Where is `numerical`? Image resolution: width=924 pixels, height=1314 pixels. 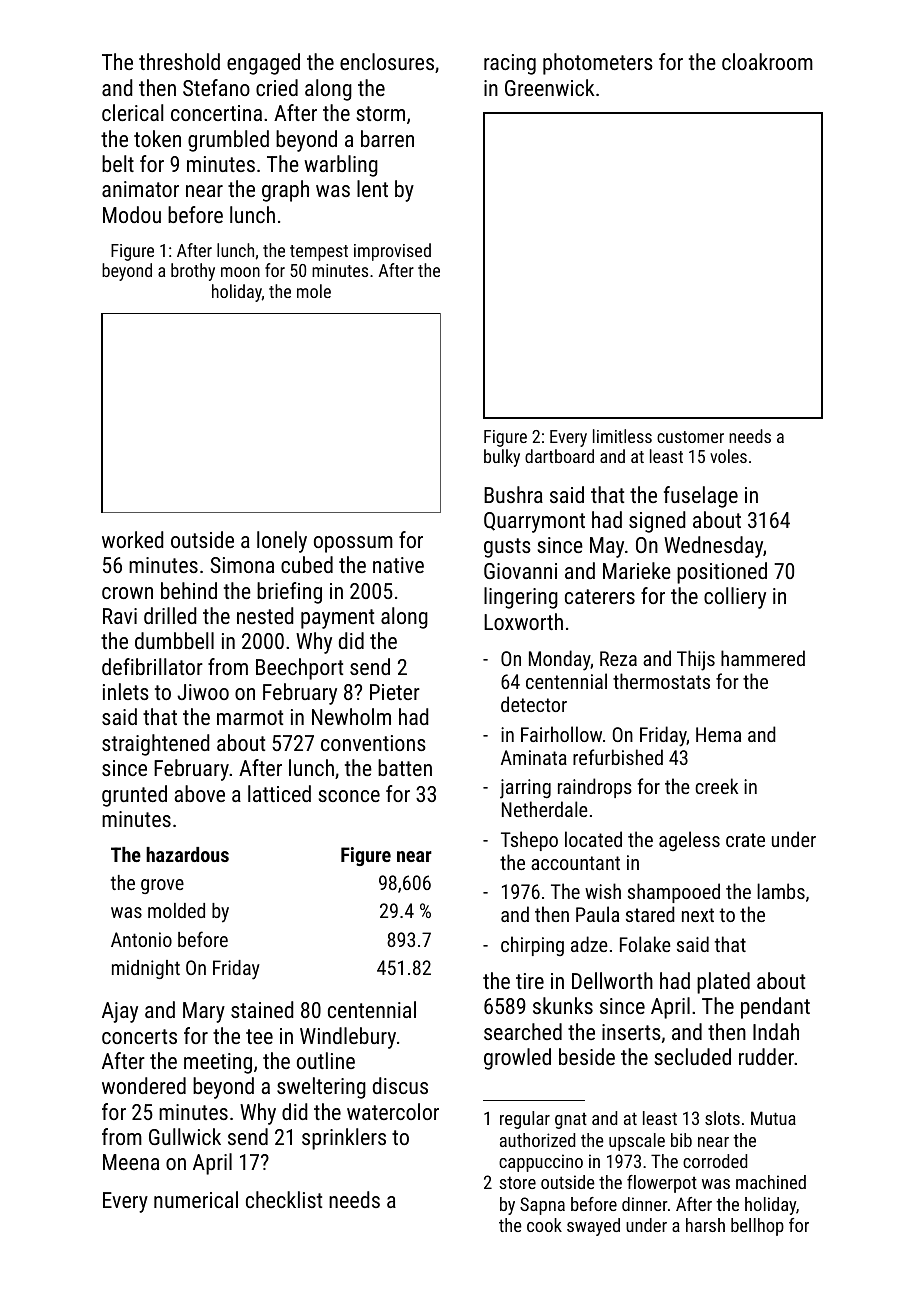 numerical is located at coordinates (196, 1199).
